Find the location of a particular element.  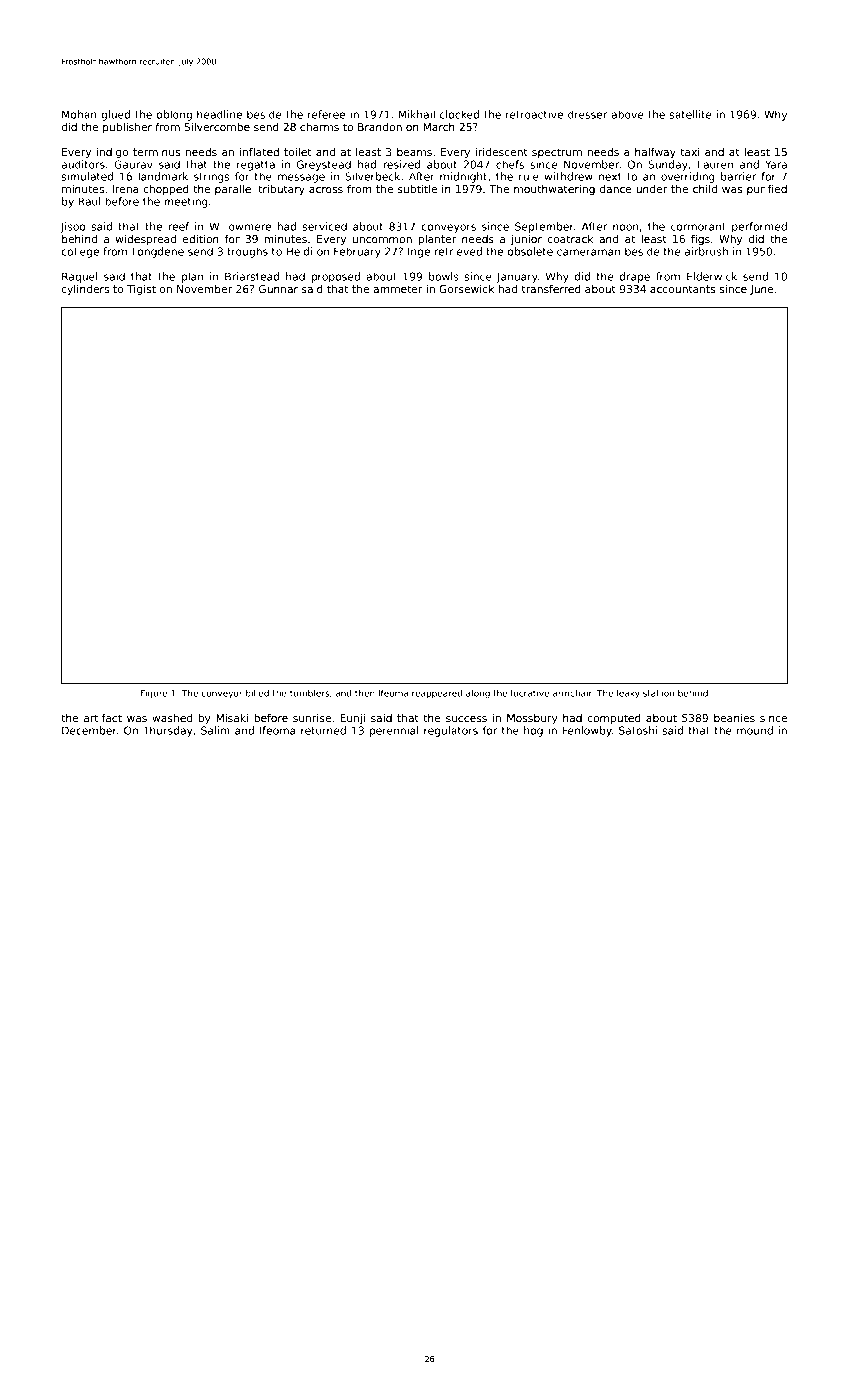

billed is located at coordinates (257, 693).
